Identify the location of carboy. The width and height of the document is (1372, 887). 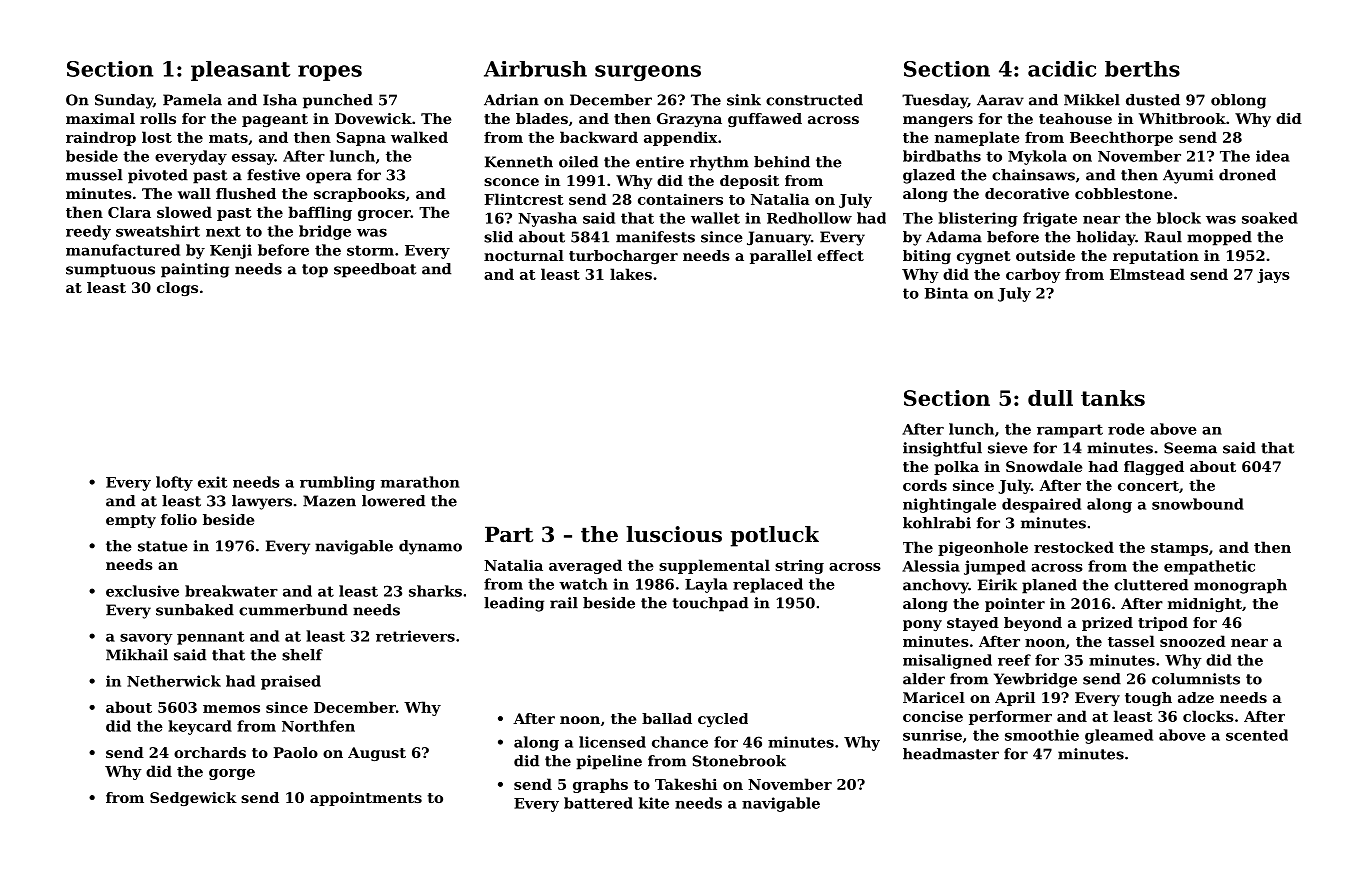
(1033, 275).
